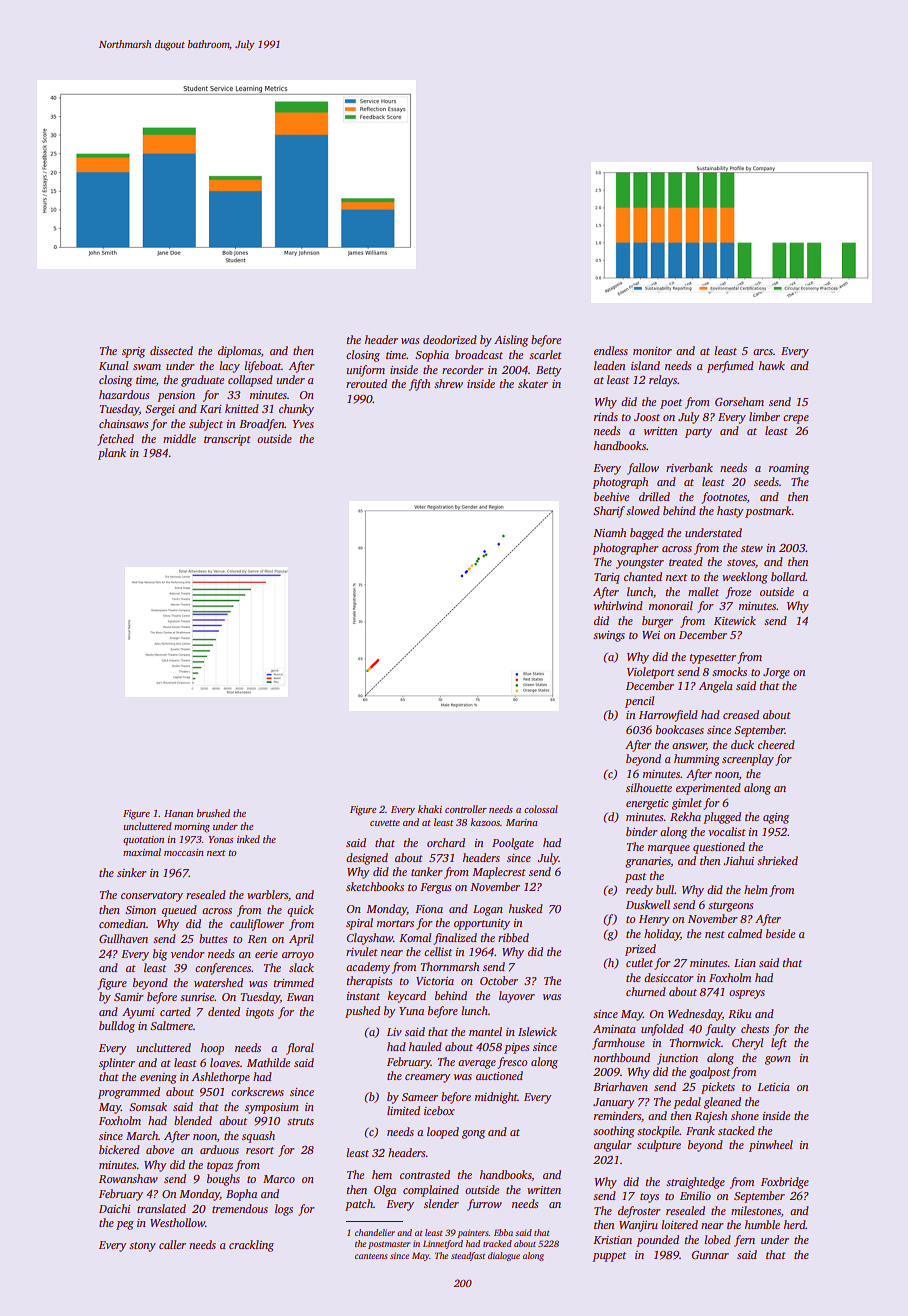 The height and width of the screenshot is (1316, 908). Describe the element at coordinates (178, 813) in the screenshot. I see `Hanan` at that location.
